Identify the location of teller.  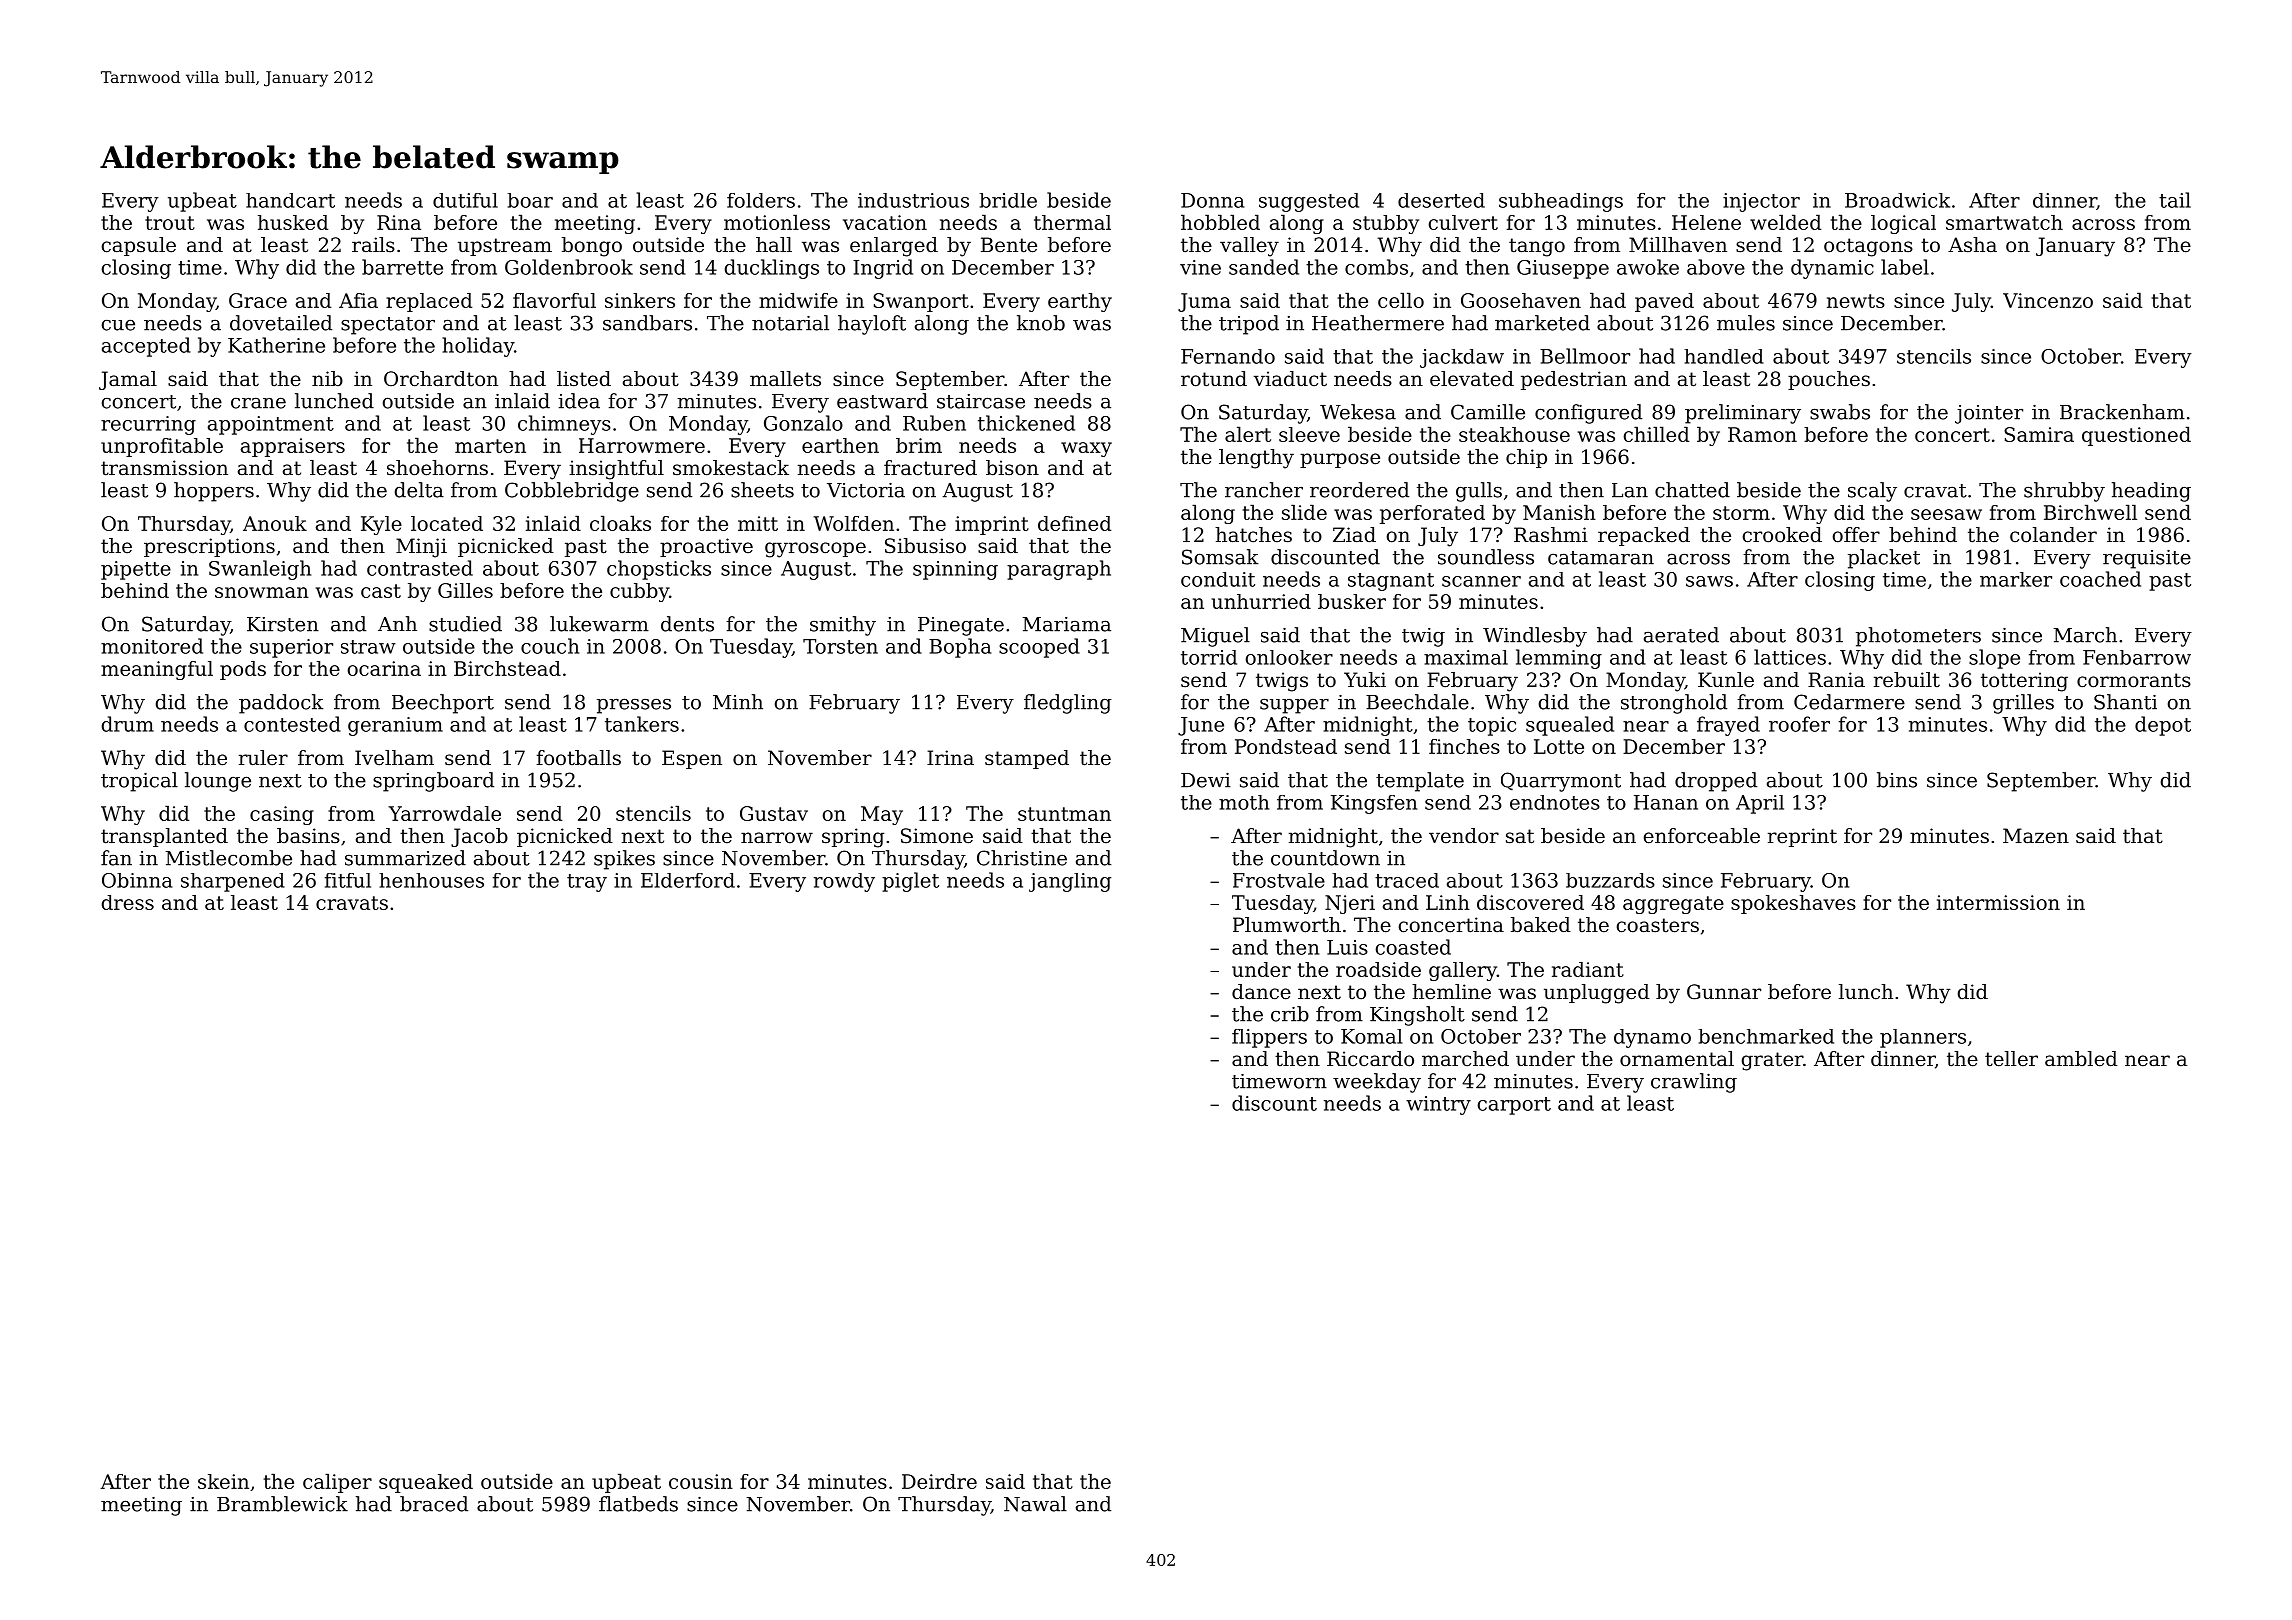
(2011, 1059).
